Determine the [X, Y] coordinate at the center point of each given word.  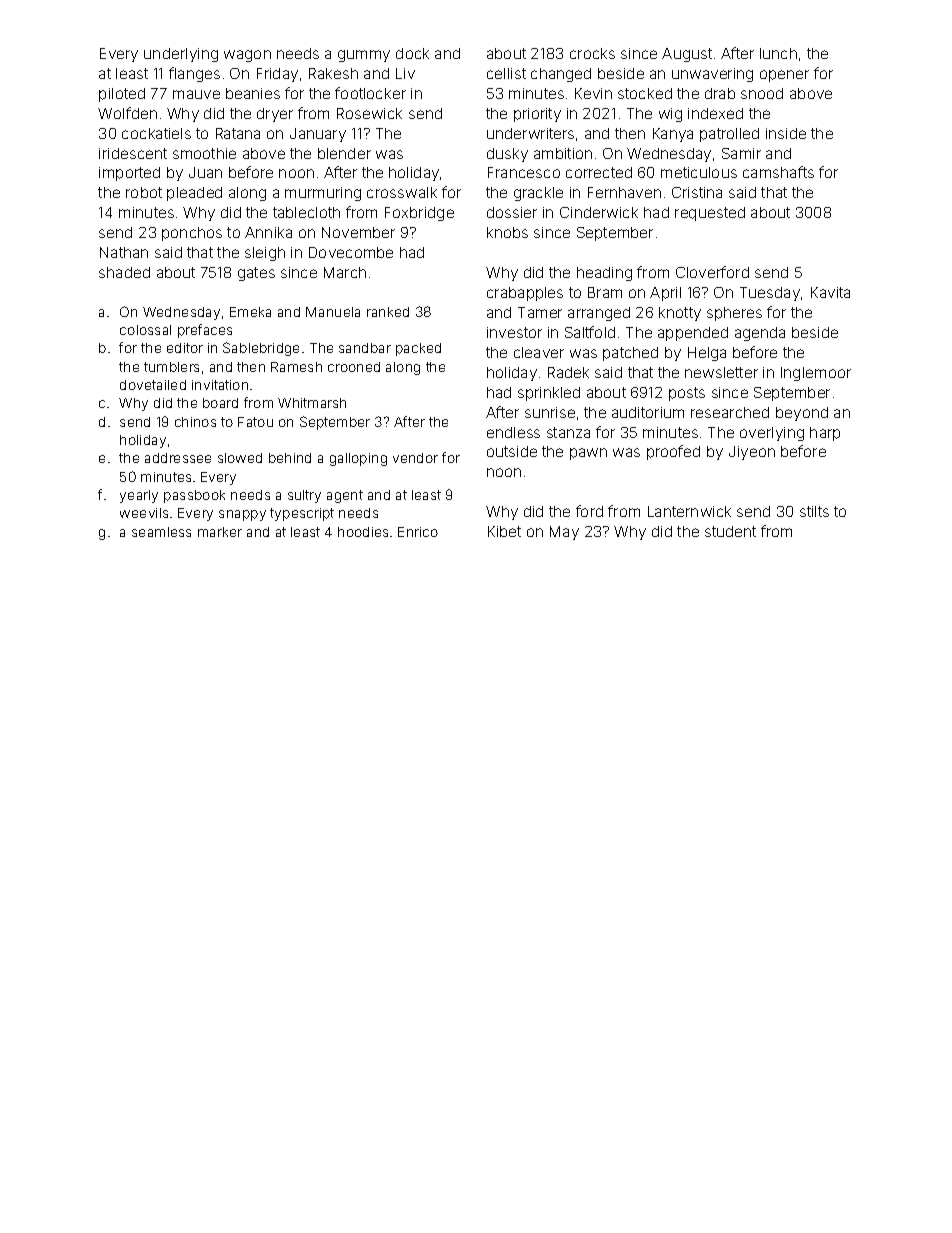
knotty [680, 314]
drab [720, 93]
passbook [194, 496]
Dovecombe [351, 252]
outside [512, 451]
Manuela [333, 312]
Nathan [124, 252]
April [665, 294]
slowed [240, 458]
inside [786, 133]
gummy [364, 56]
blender [344, 153]
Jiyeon [752, 453]
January [318, 135]
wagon [247, 56]
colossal [145, 330]
